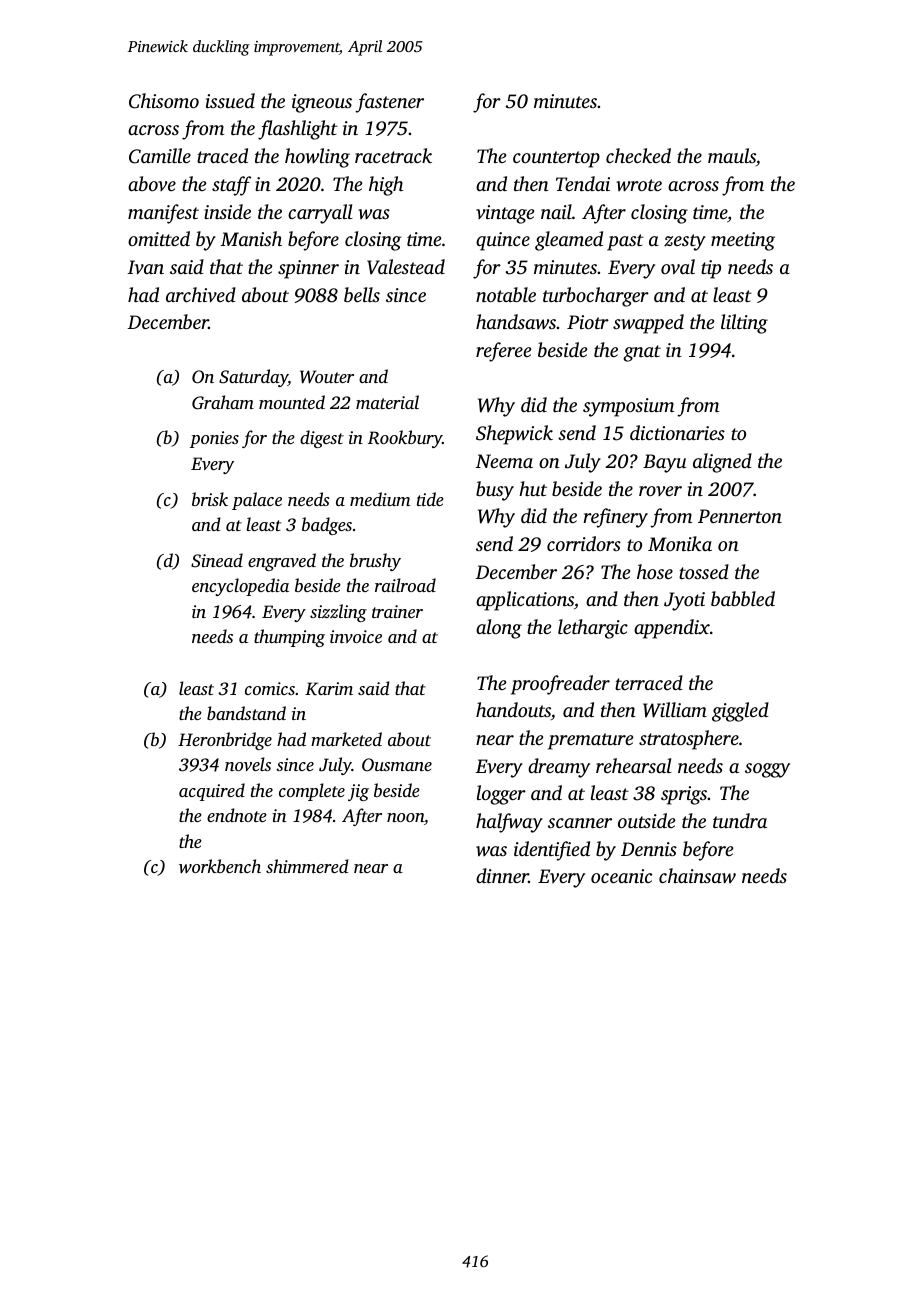  Describe the element at coordinates (743, 241) in the page. I see `meeting` at that location.
